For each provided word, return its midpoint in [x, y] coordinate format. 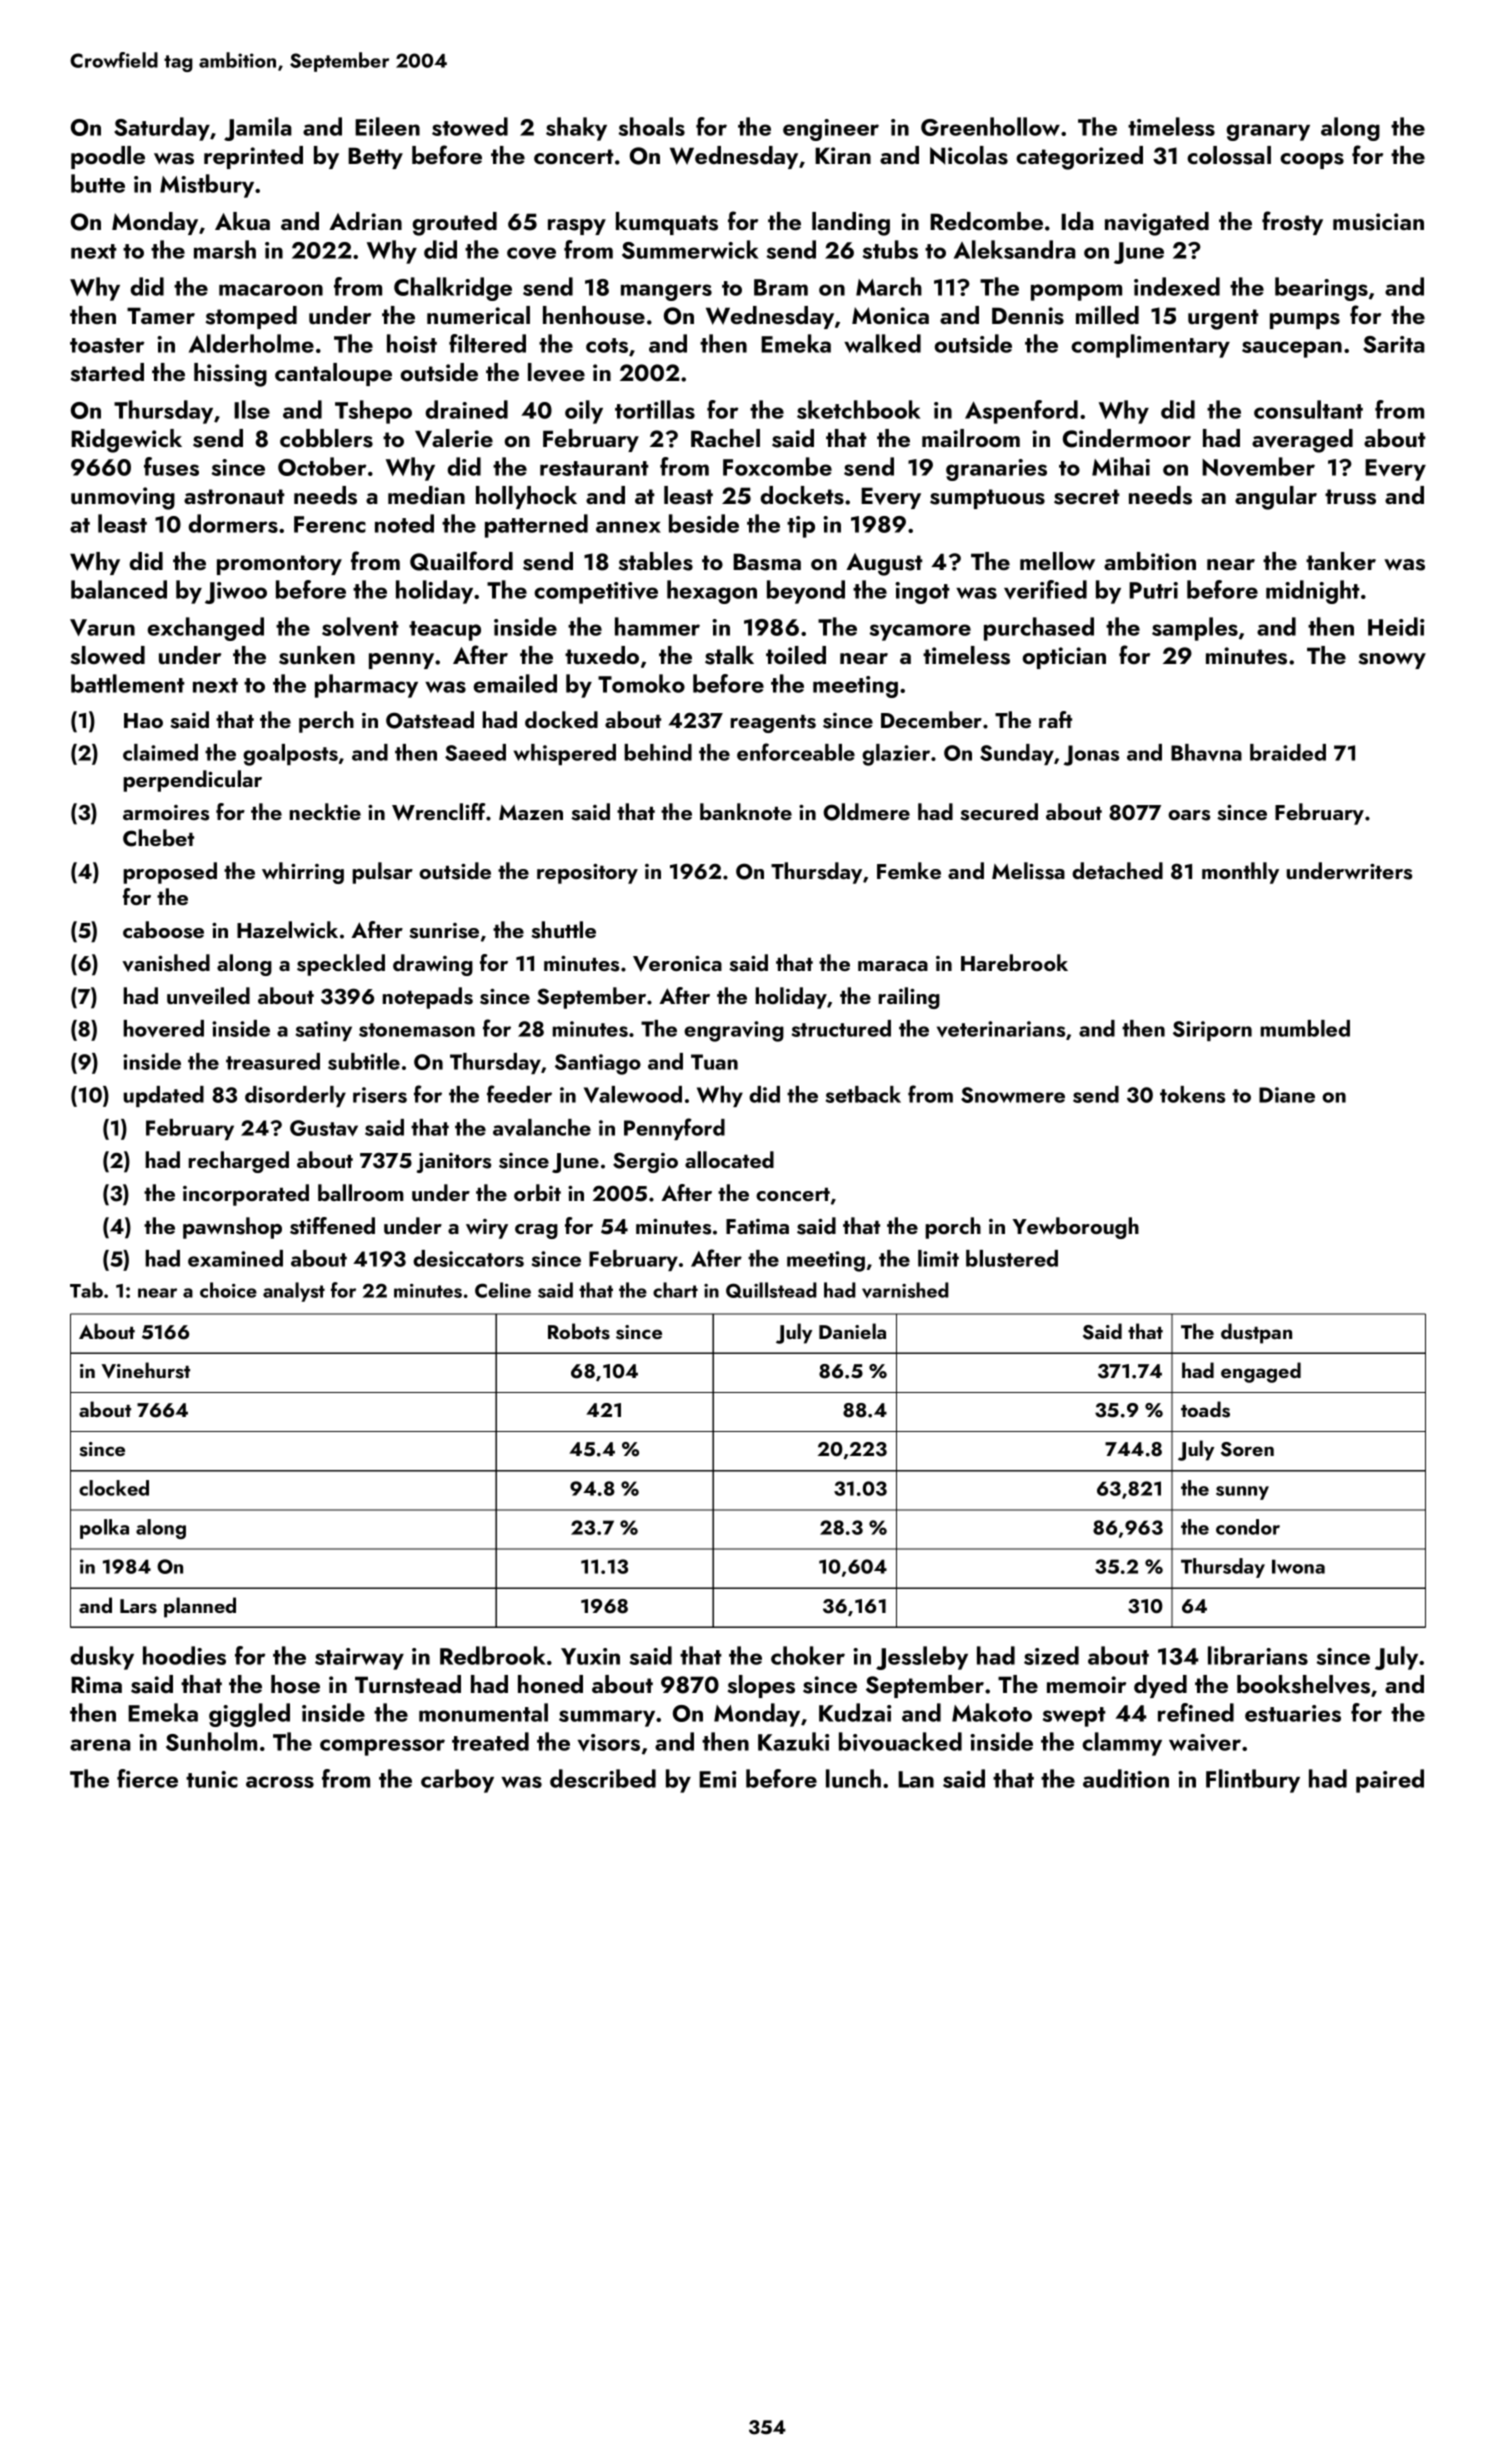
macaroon [271, 290]
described [603, 1778]
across [280, 1782]
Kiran [843, 155]
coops [1312, 161]
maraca [893, 966]
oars [1189, 815]
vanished [166, 963]
